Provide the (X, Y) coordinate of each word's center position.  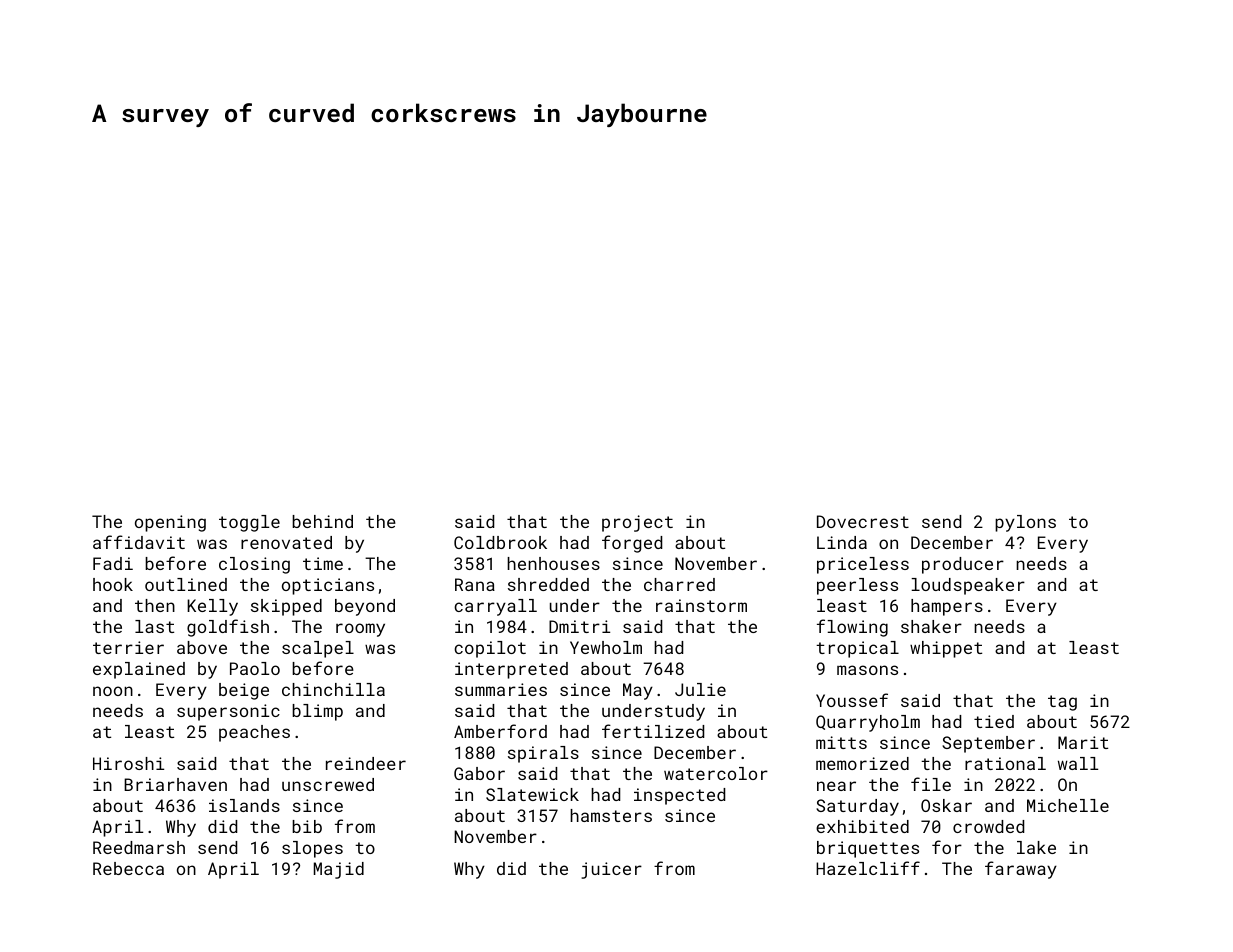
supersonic (228, 712)
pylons (1025, 523)
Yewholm (606, 647)
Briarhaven (175, 784)
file (931, 784)
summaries (501, 689)
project (637, 523)
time (323, 563)
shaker (931, 626)
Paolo (255, 668)
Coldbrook (500, 542)
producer (963, 565)
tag (1062, 703)
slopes (312, 849)
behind (322, 521)
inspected (679, 796)
